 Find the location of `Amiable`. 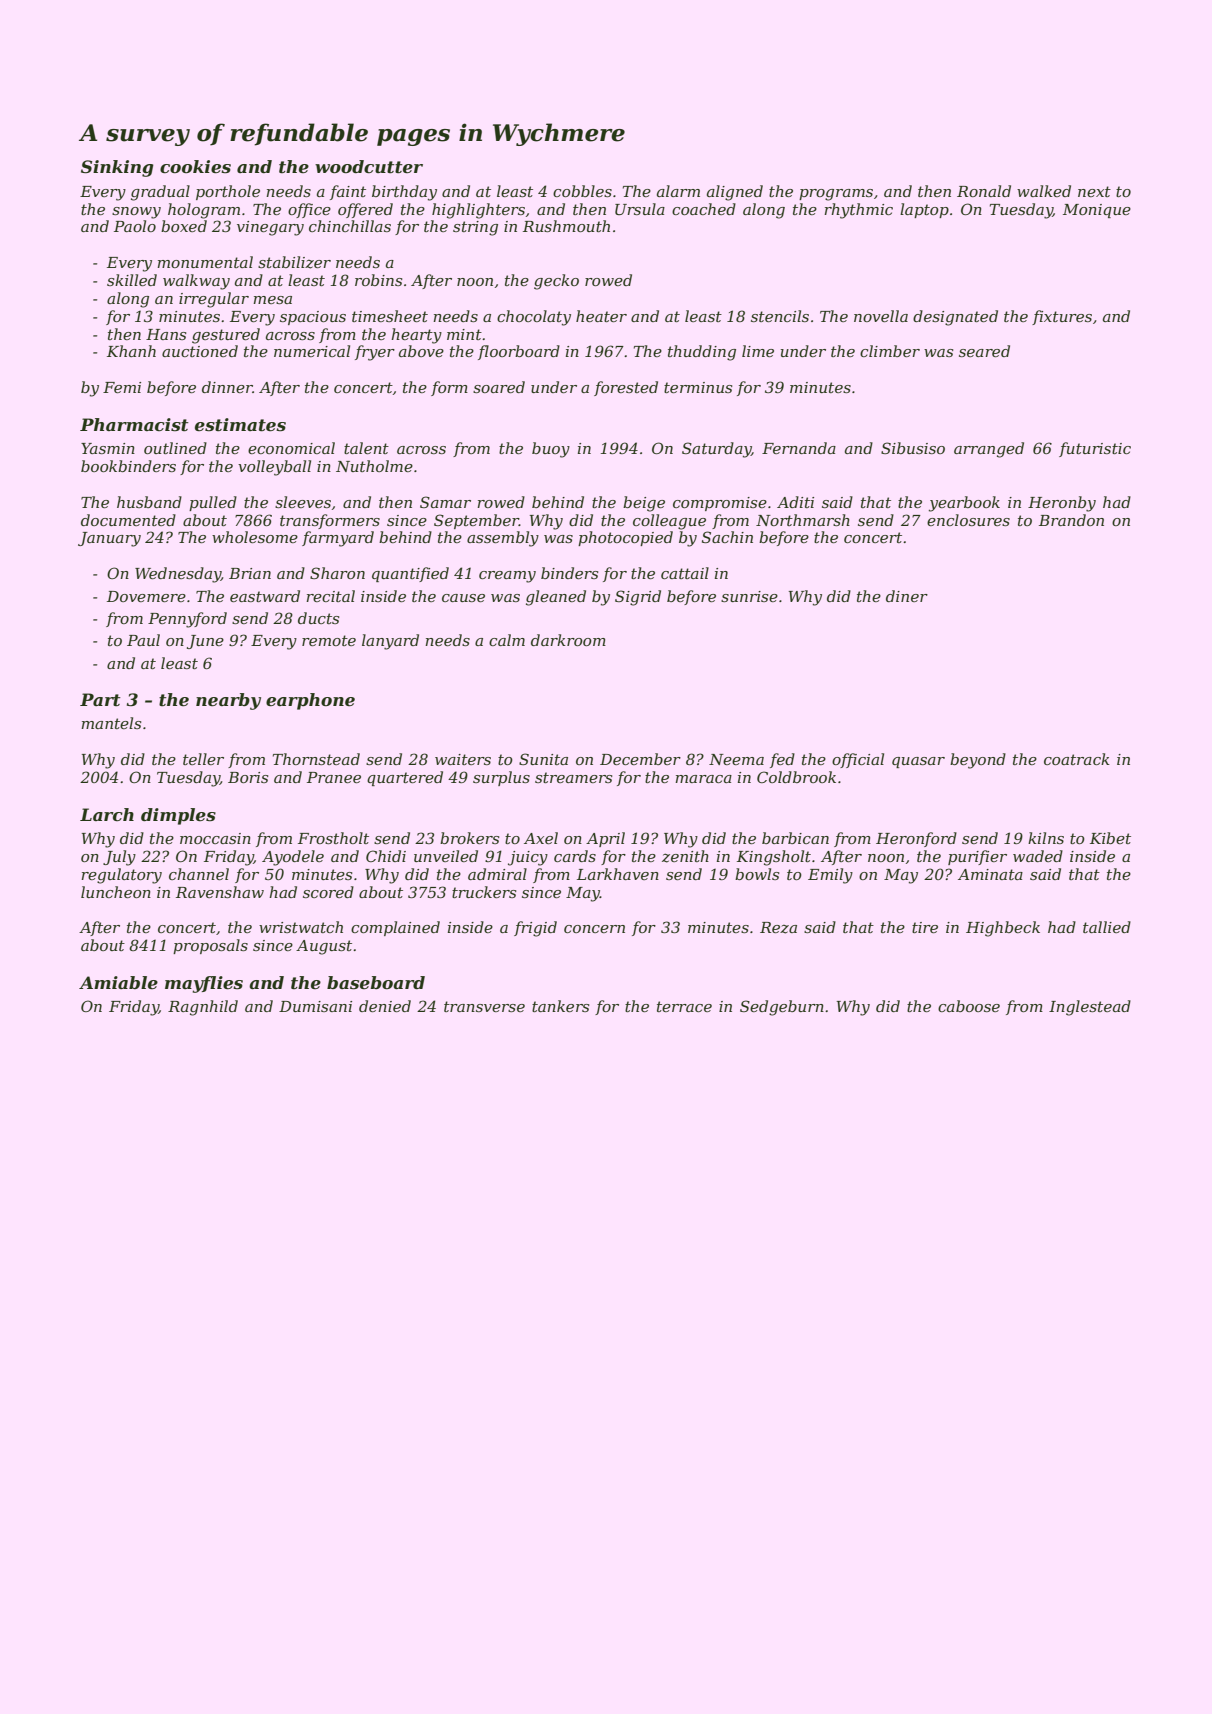

Amiable is located at coordinates (118, 982).
